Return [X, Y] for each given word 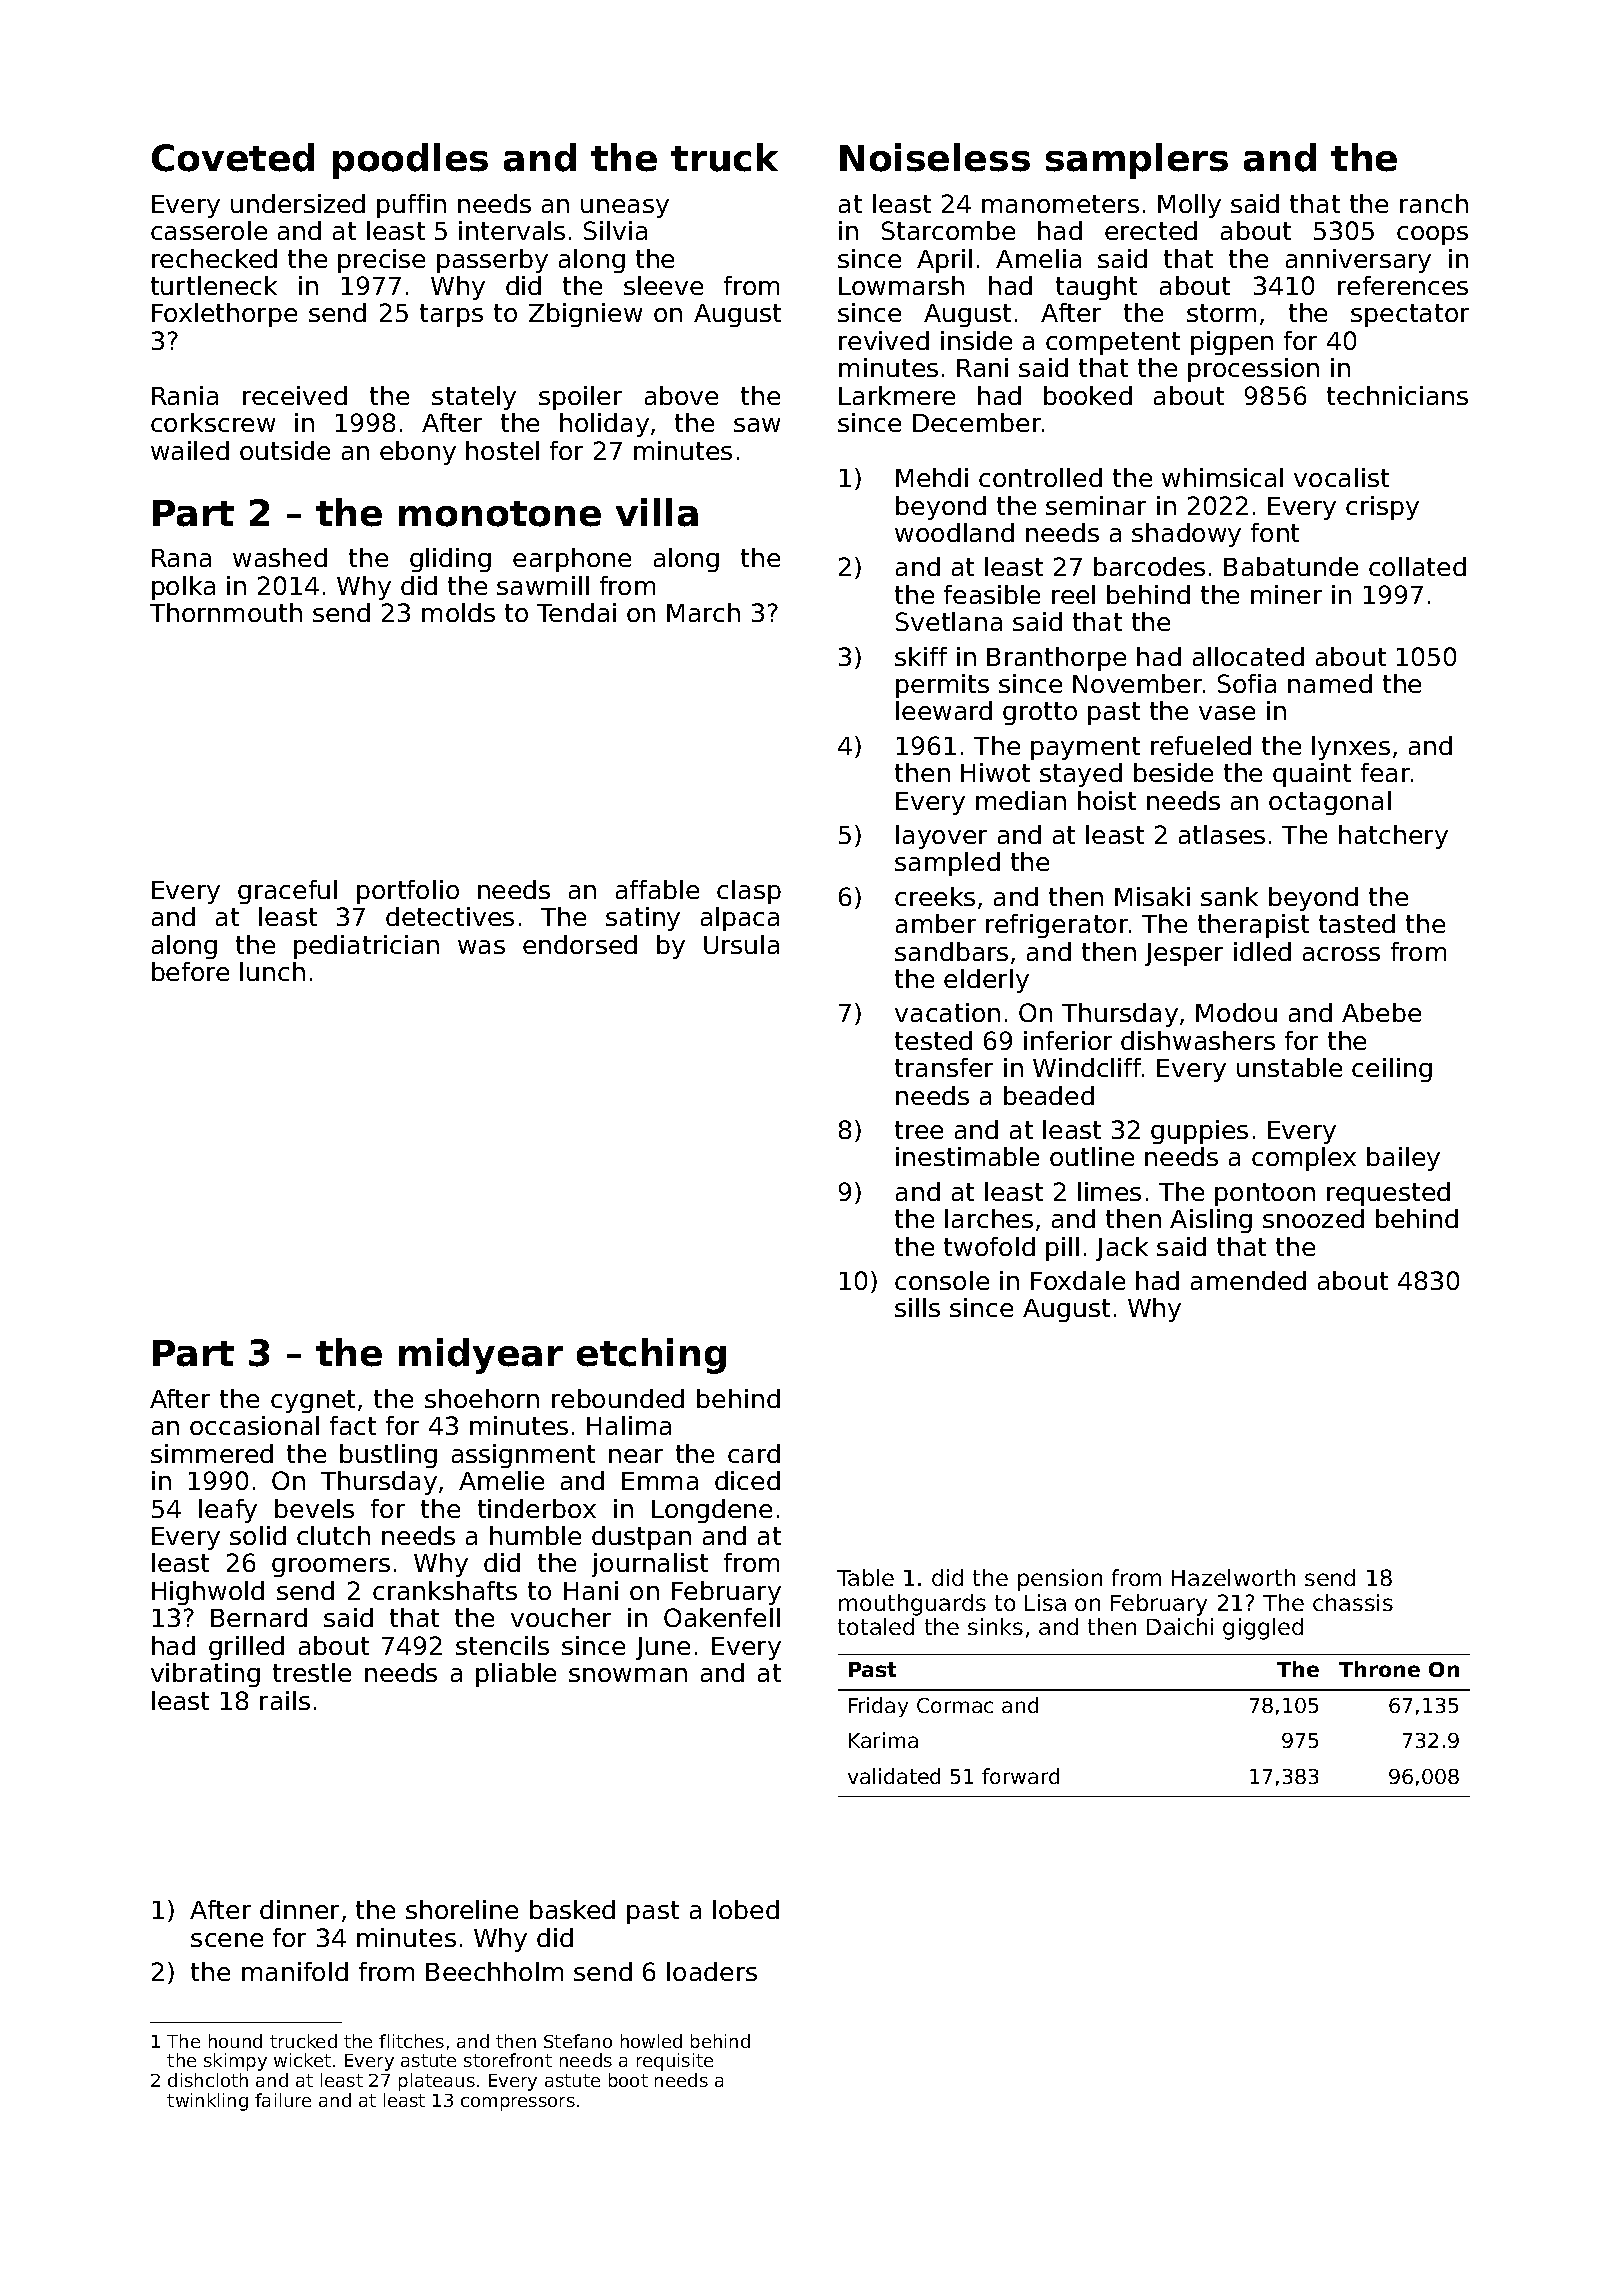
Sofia [1247, 683]
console [942, 1280]
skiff [921, 656]
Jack [1122, 1249]
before [190, 971]
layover [941, 837]
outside [285, 450]
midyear [481, 1356]
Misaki [1152, 896]
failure [283, 2100]
